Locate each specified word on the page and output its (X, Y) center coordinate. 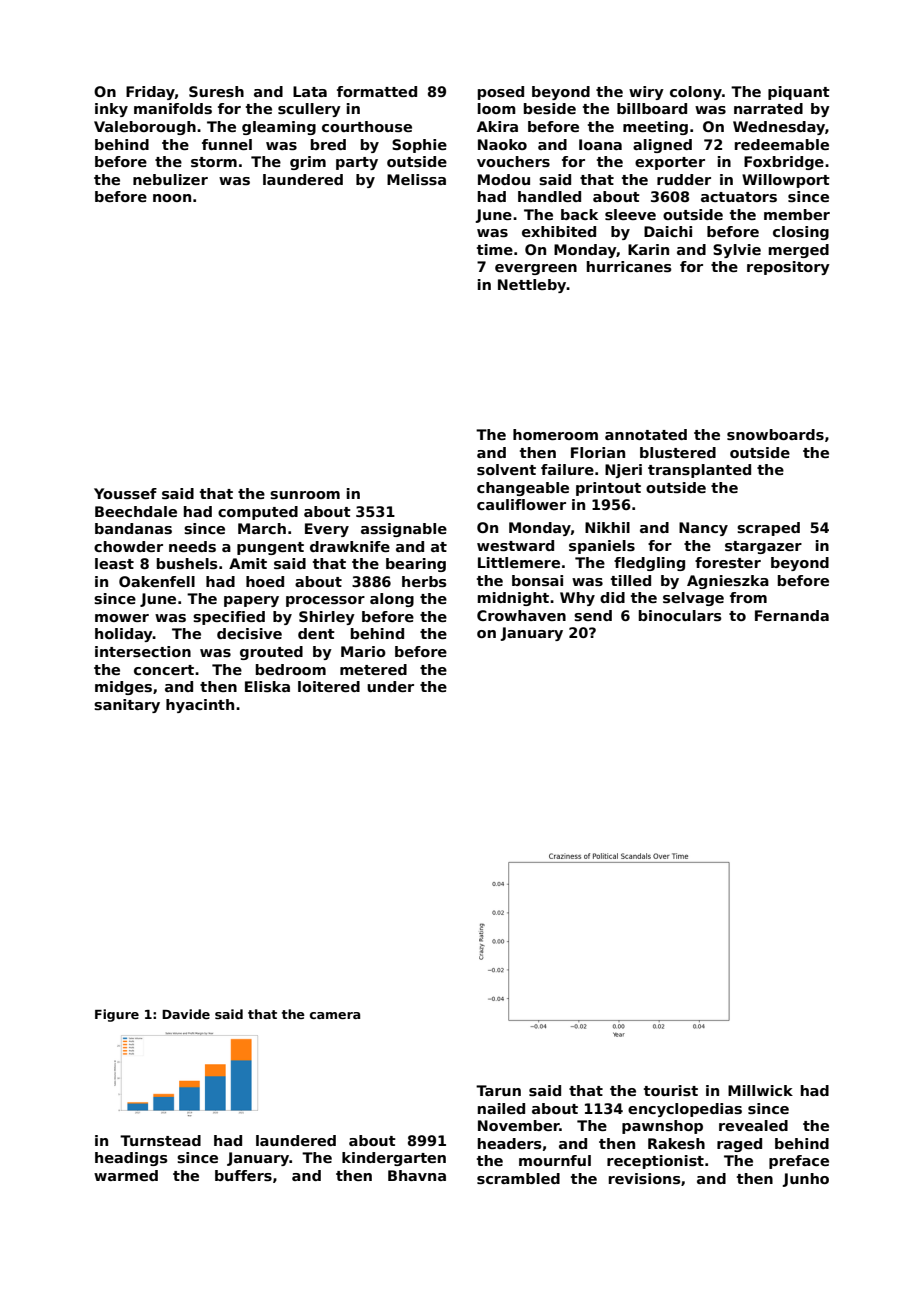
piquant (799, 93)
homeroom (555, 434)
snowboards (775, 434)
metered (373, 669)
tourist (671, 1090)
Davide (186, 1014)
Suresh (216, 91)
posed (501, 93)
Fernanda (792, 615)
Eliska (267, 686)
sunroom (305, 495)
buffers (243, 1175)
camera (335, 1015)
